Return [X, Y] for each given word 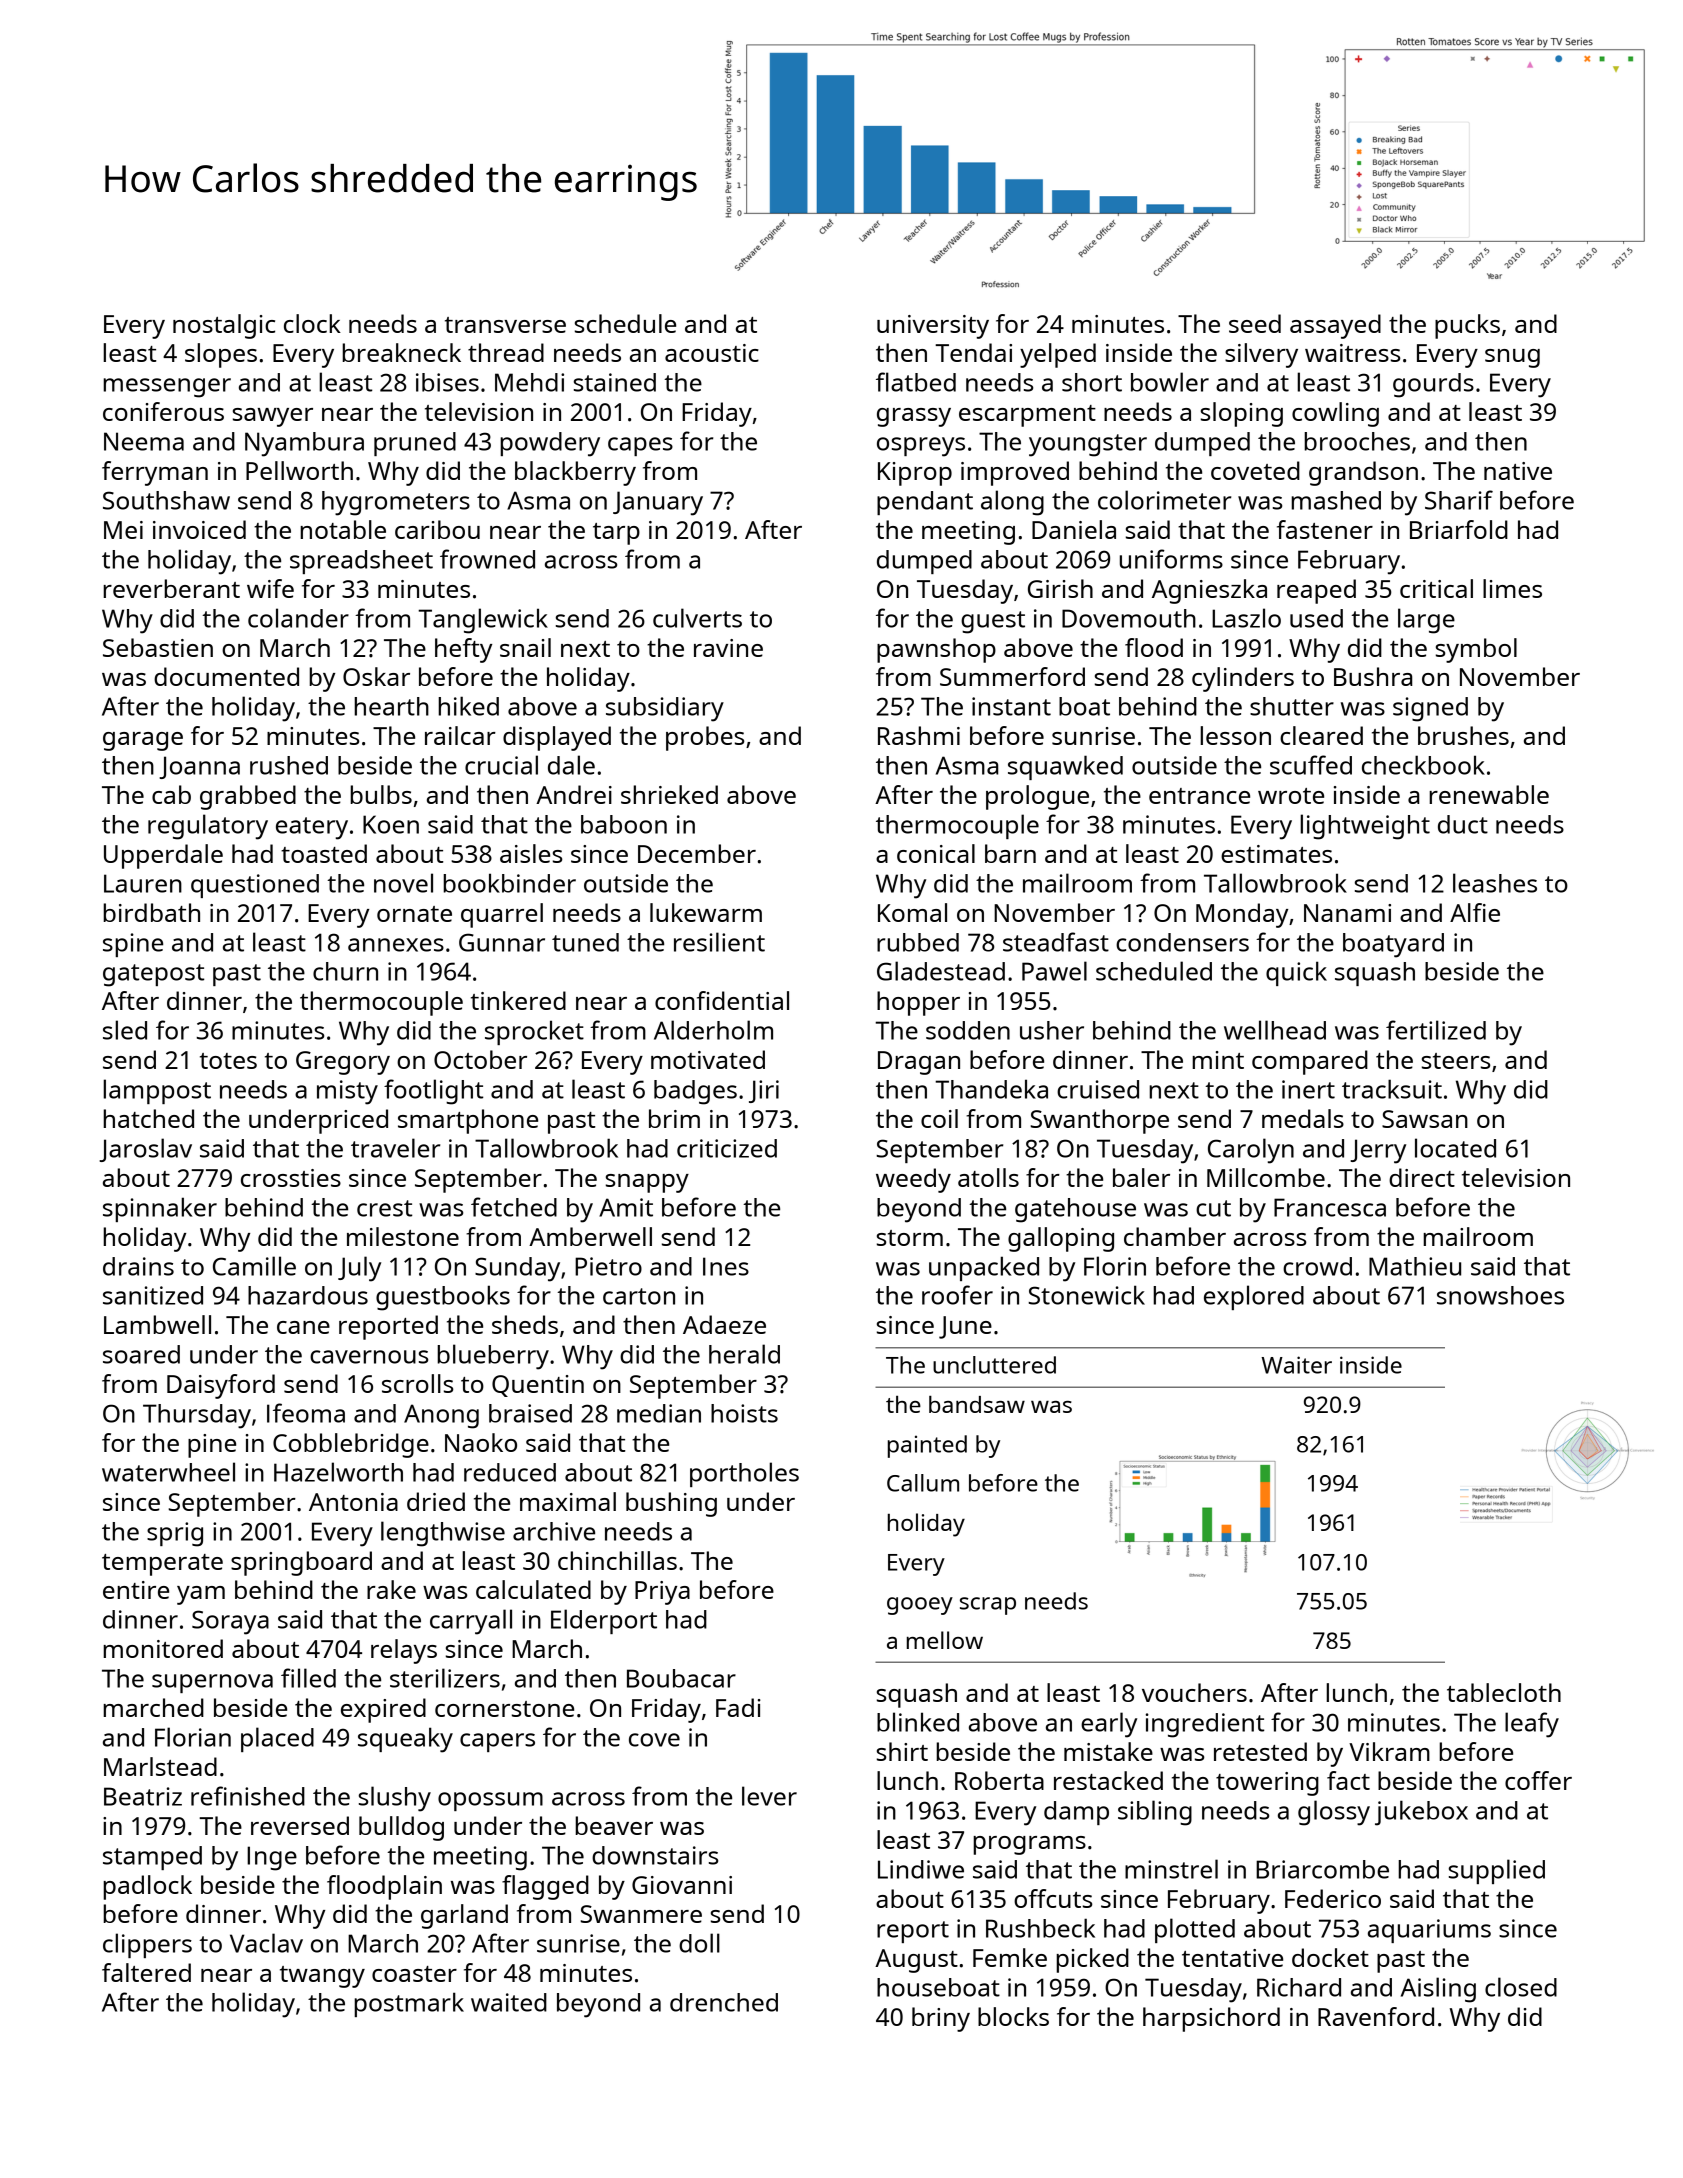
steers [1456, 1061]
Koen [391, 824]
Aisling [1438, 1990]
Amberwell [590, 1236]
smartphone [468, 1121]
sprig [175, 1534]
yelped [1058, 355]
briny [941, 2019]
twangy [322, 1977]
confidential [722, 1000]
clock [312, 323]
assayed [1335, 326]
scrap [988, 1606]
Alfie [1475, 912]
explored [1254, 1297]
